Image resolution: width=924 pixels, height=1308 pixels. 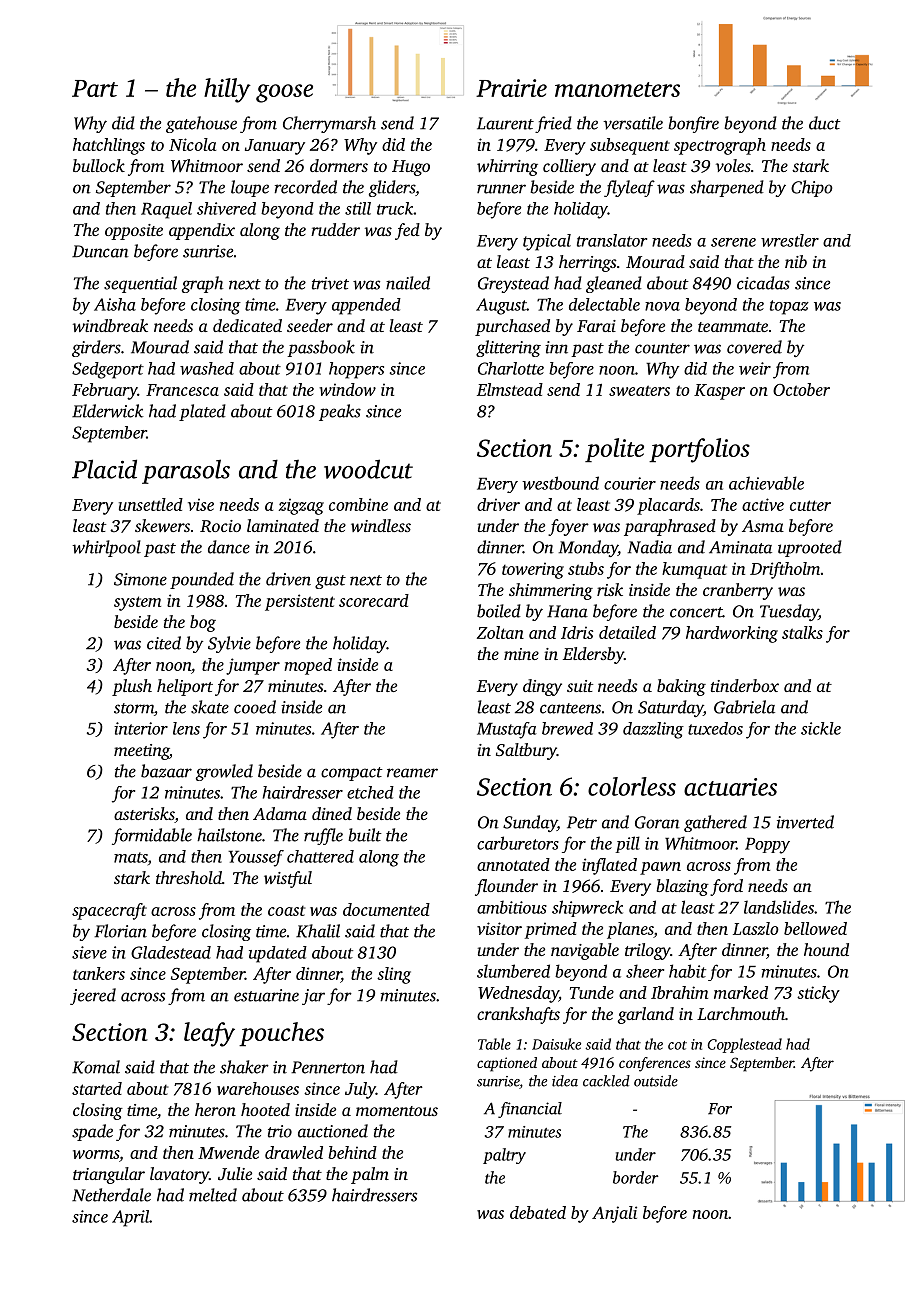 I want to click on border, so click(x=636, y=1177).
